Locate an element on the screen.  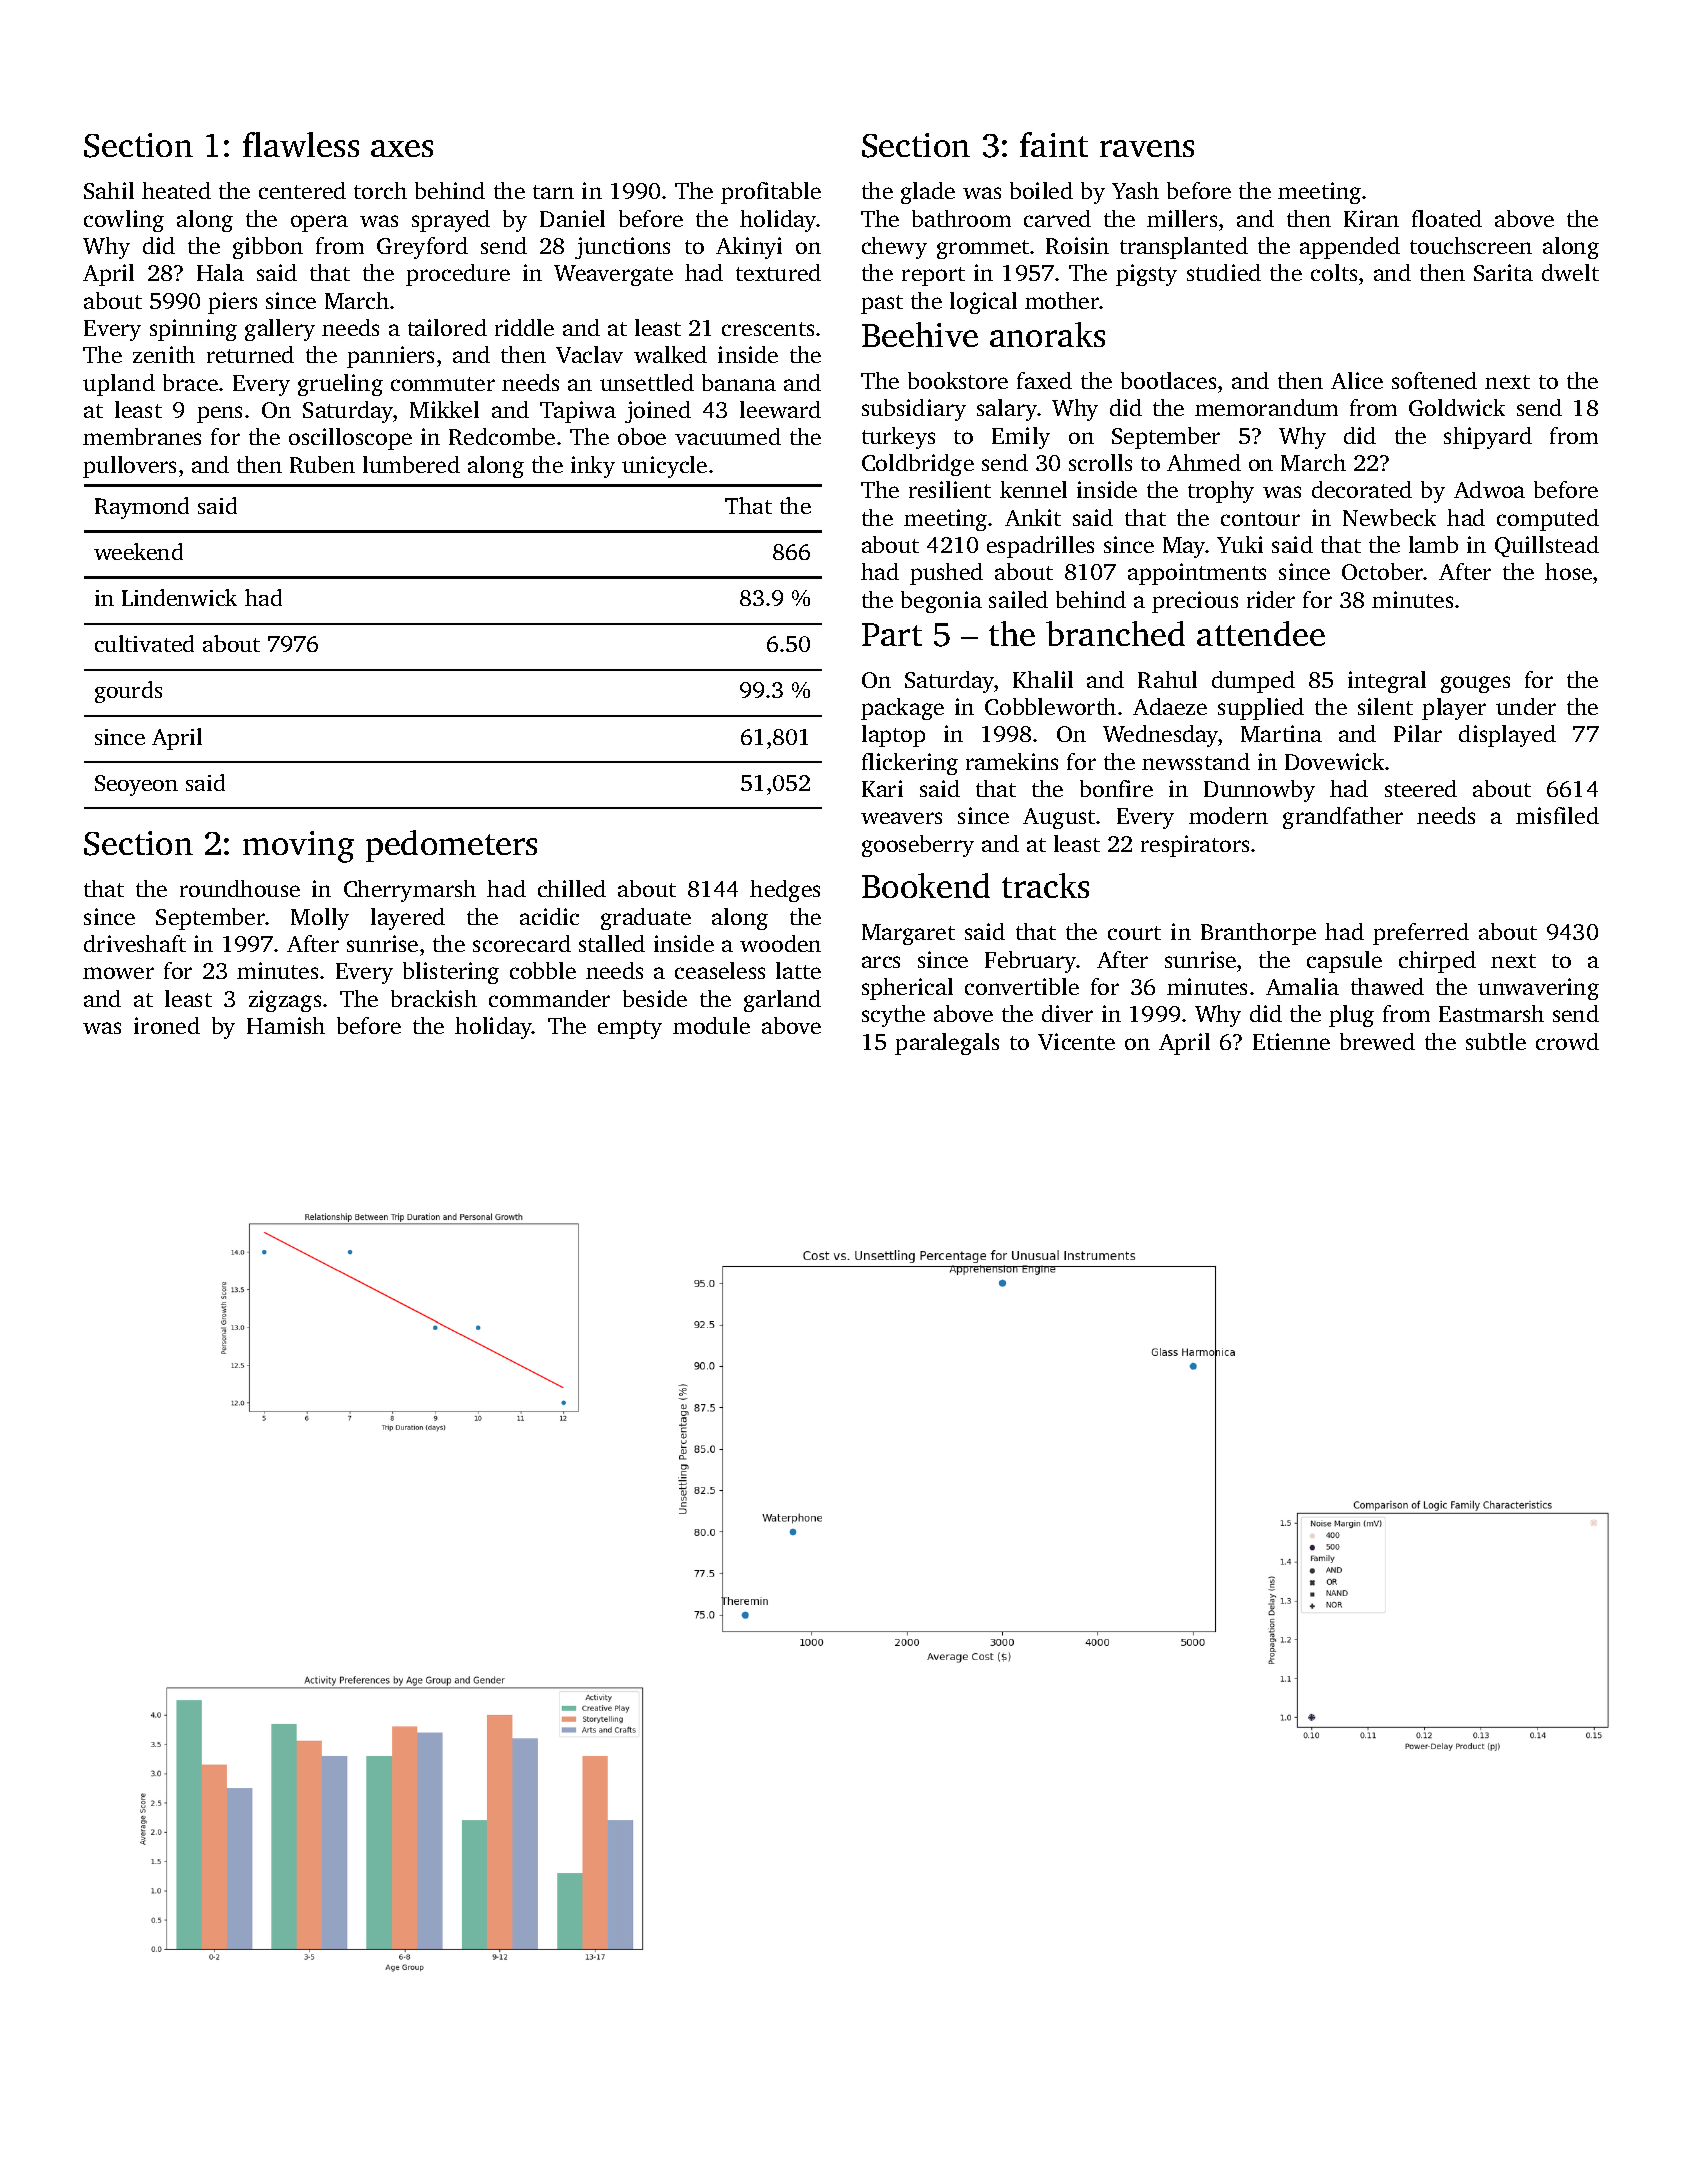
blistering is located at coordinates (451, 973).
